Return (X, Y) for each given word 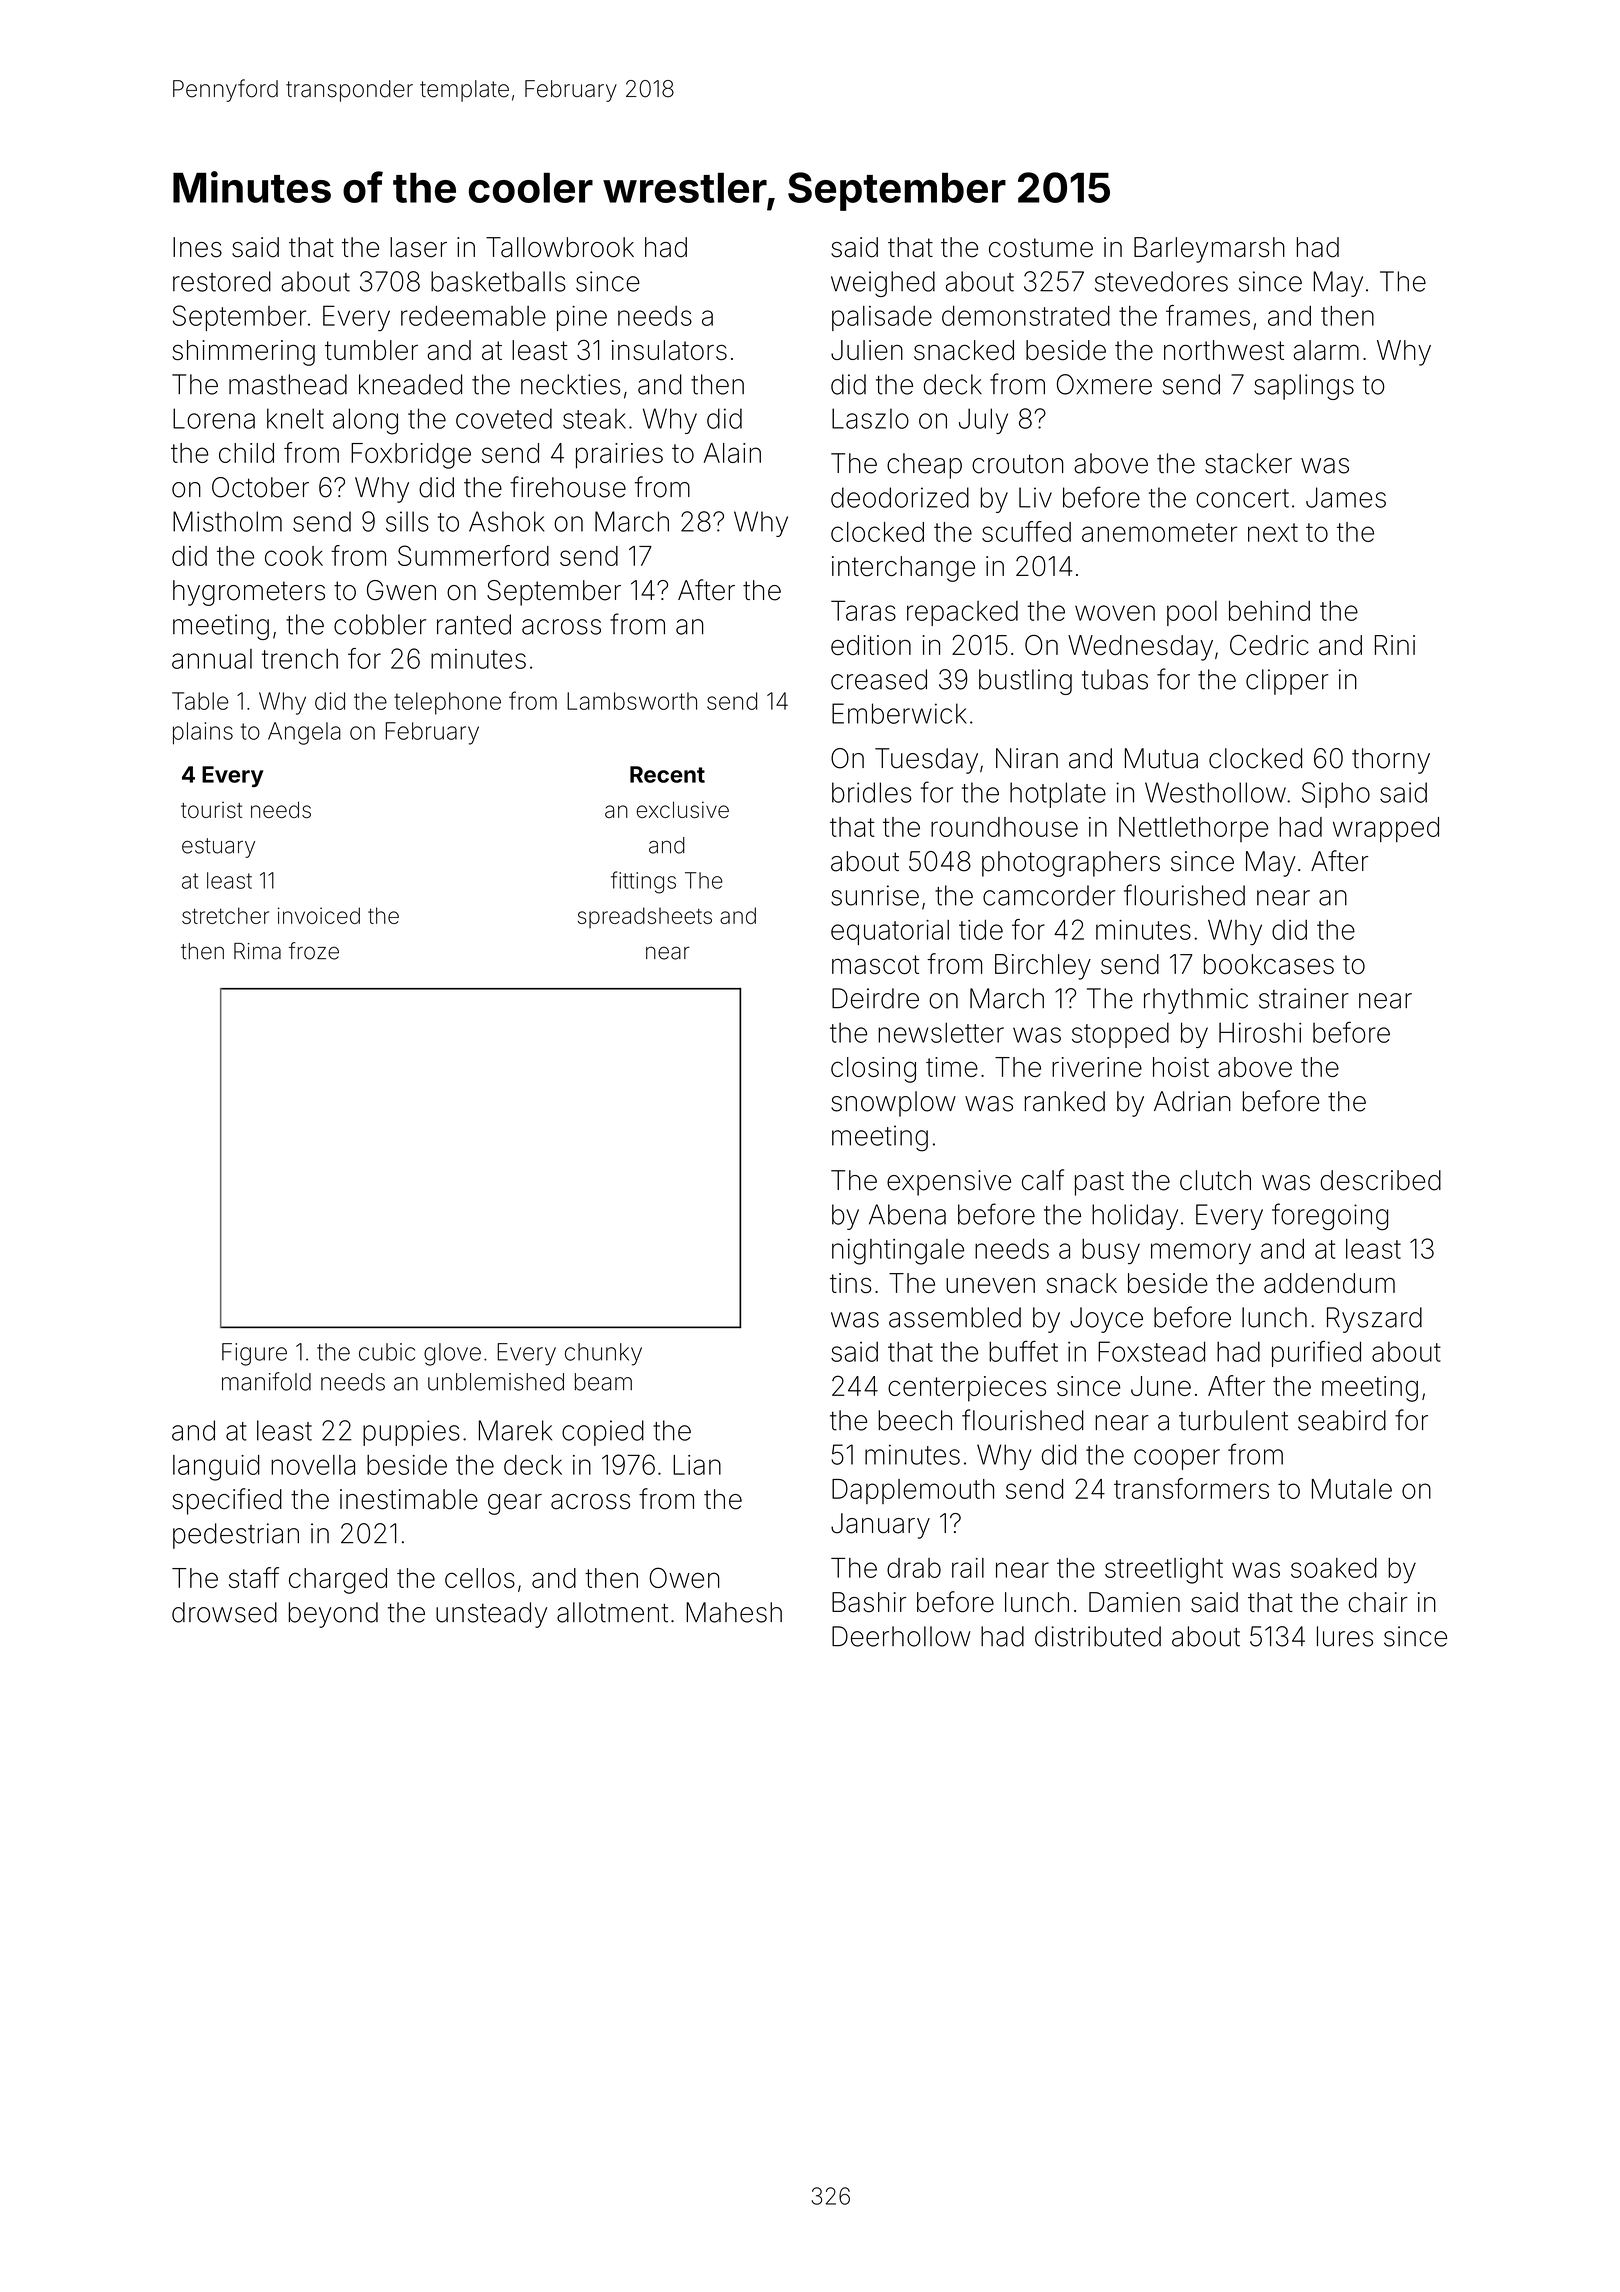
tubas (1115, 679)
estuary (218, 848)
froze (314, 951)
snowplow (893, 1104)
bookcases (1269, 964)
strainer (1304, 998)
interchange (903, 569)
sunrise (875, 895)
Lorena (214, 418)
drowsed (224, 1612)
